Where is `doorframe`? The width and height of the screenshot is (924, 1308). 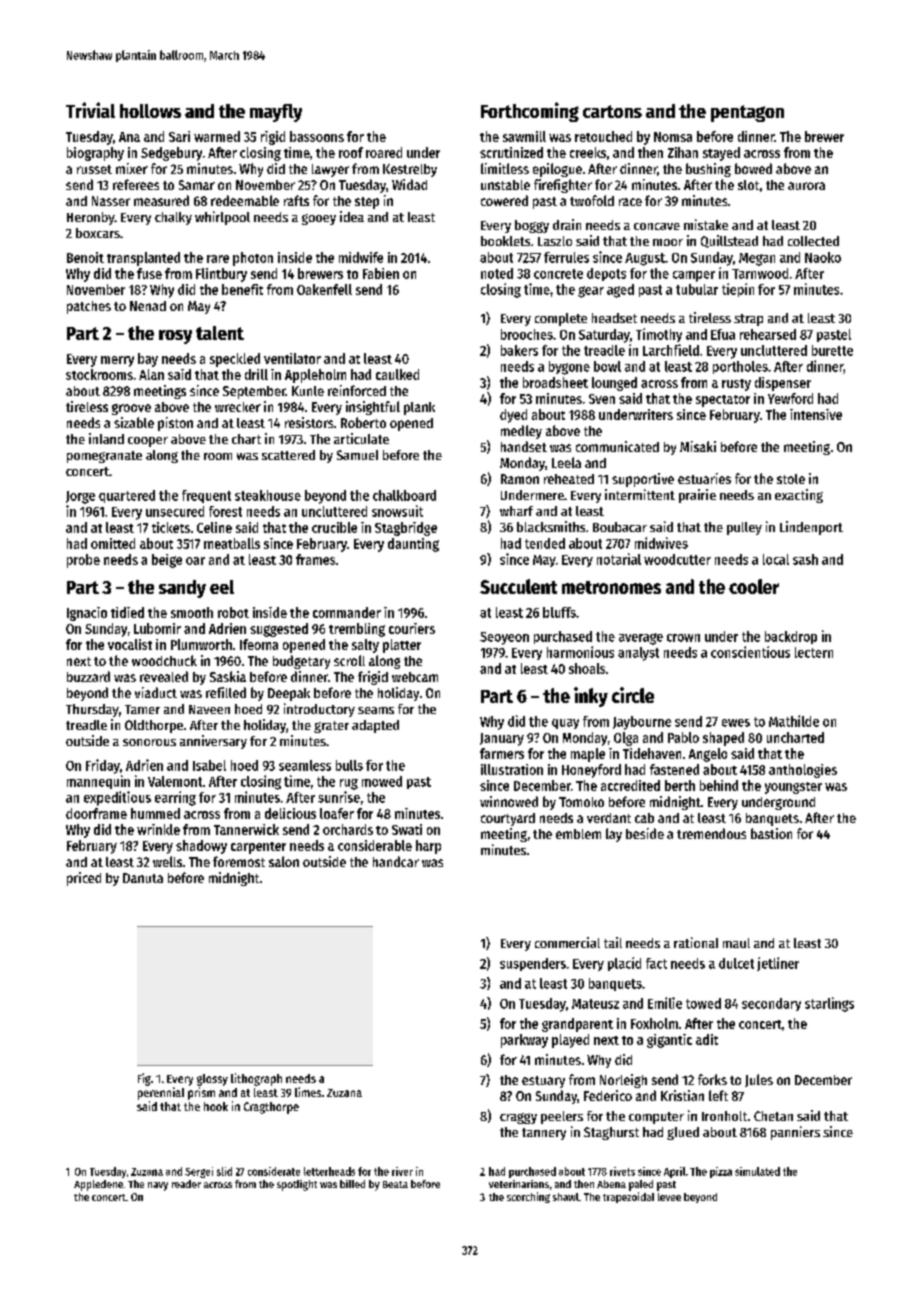 doorframe is located at coordinates (96, 813).
